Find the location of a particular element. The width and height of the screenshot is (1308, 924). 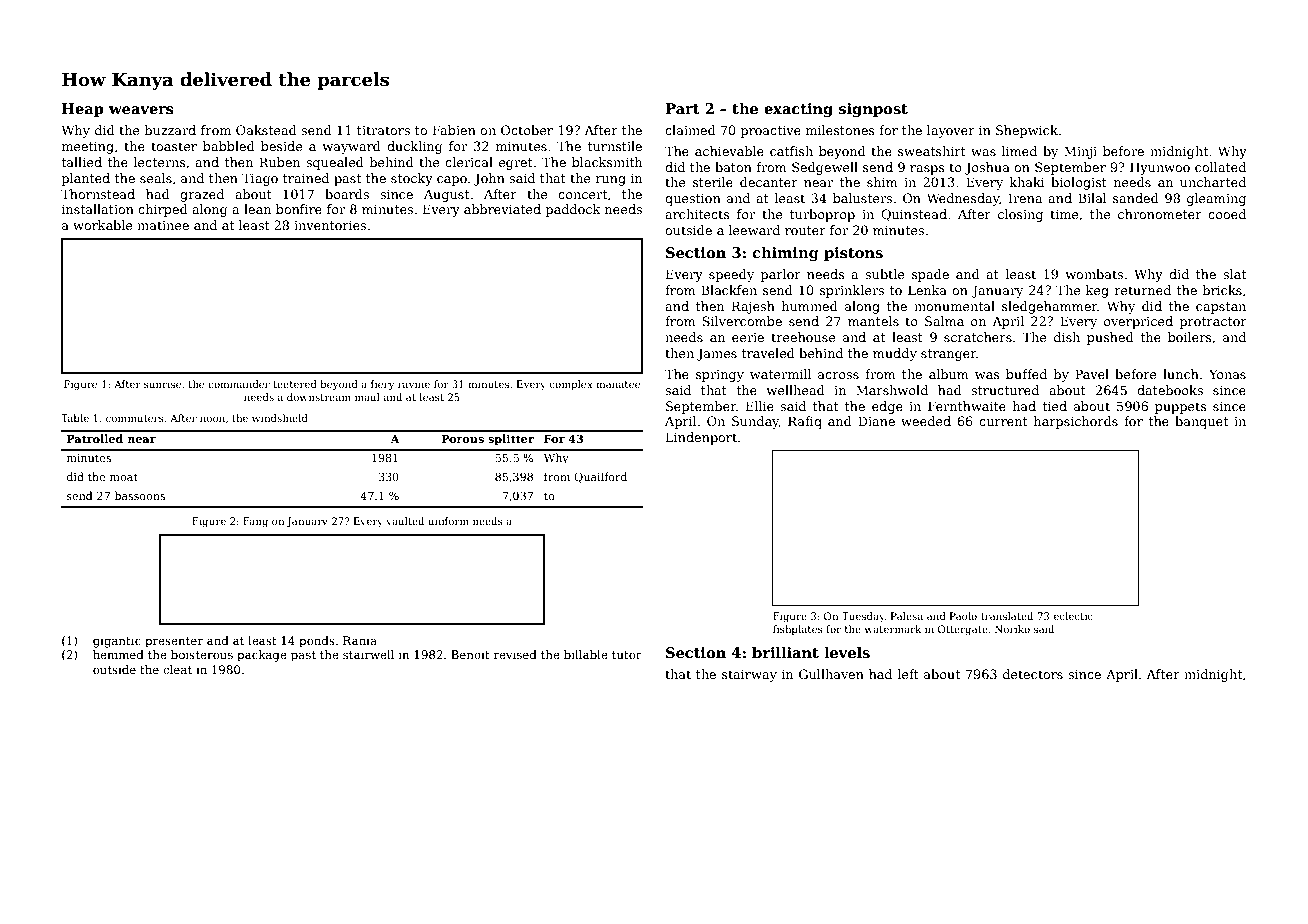

Noriko is located at coordinates (1012, 629).
